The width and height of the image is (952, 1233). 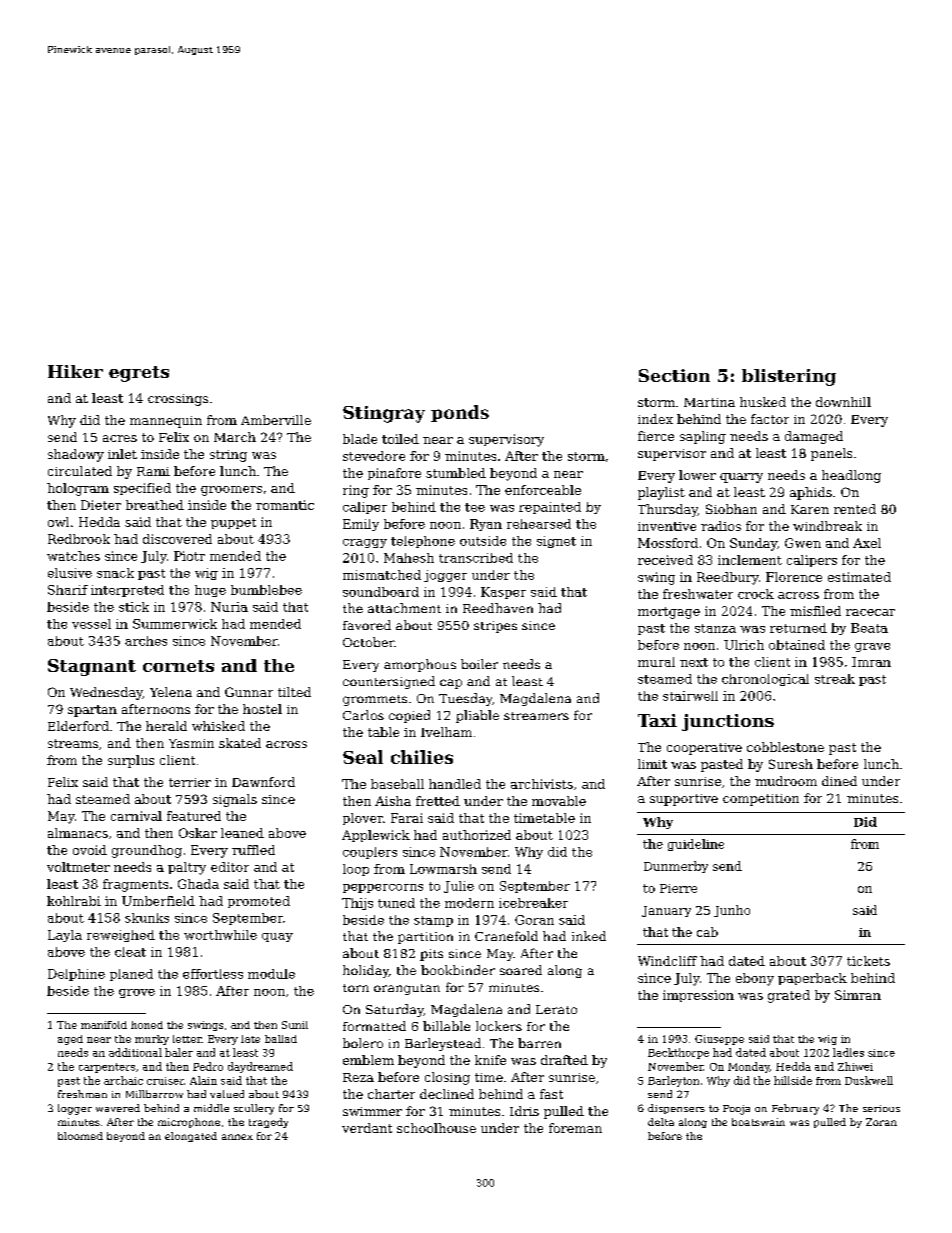 What do you see at coordinates (142, 489) in the image?
I see `specified` at bounding box center [142, 489].
